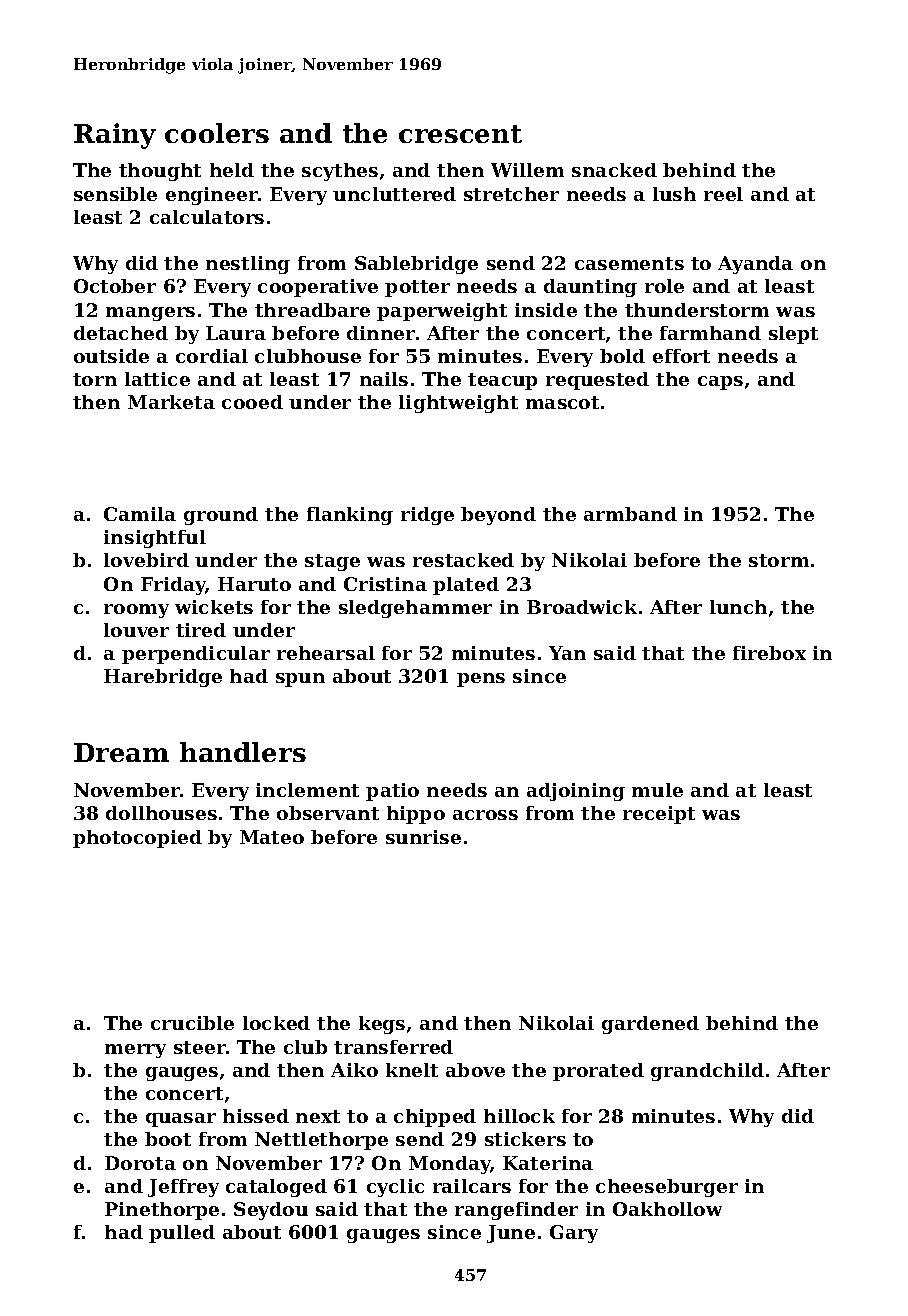 Image resolution: width=908 pixels, height=1316 pixels. What do you see at coordinates (485, 815) in the screenshot?
I see `across` at bounding box center [485, 815].
